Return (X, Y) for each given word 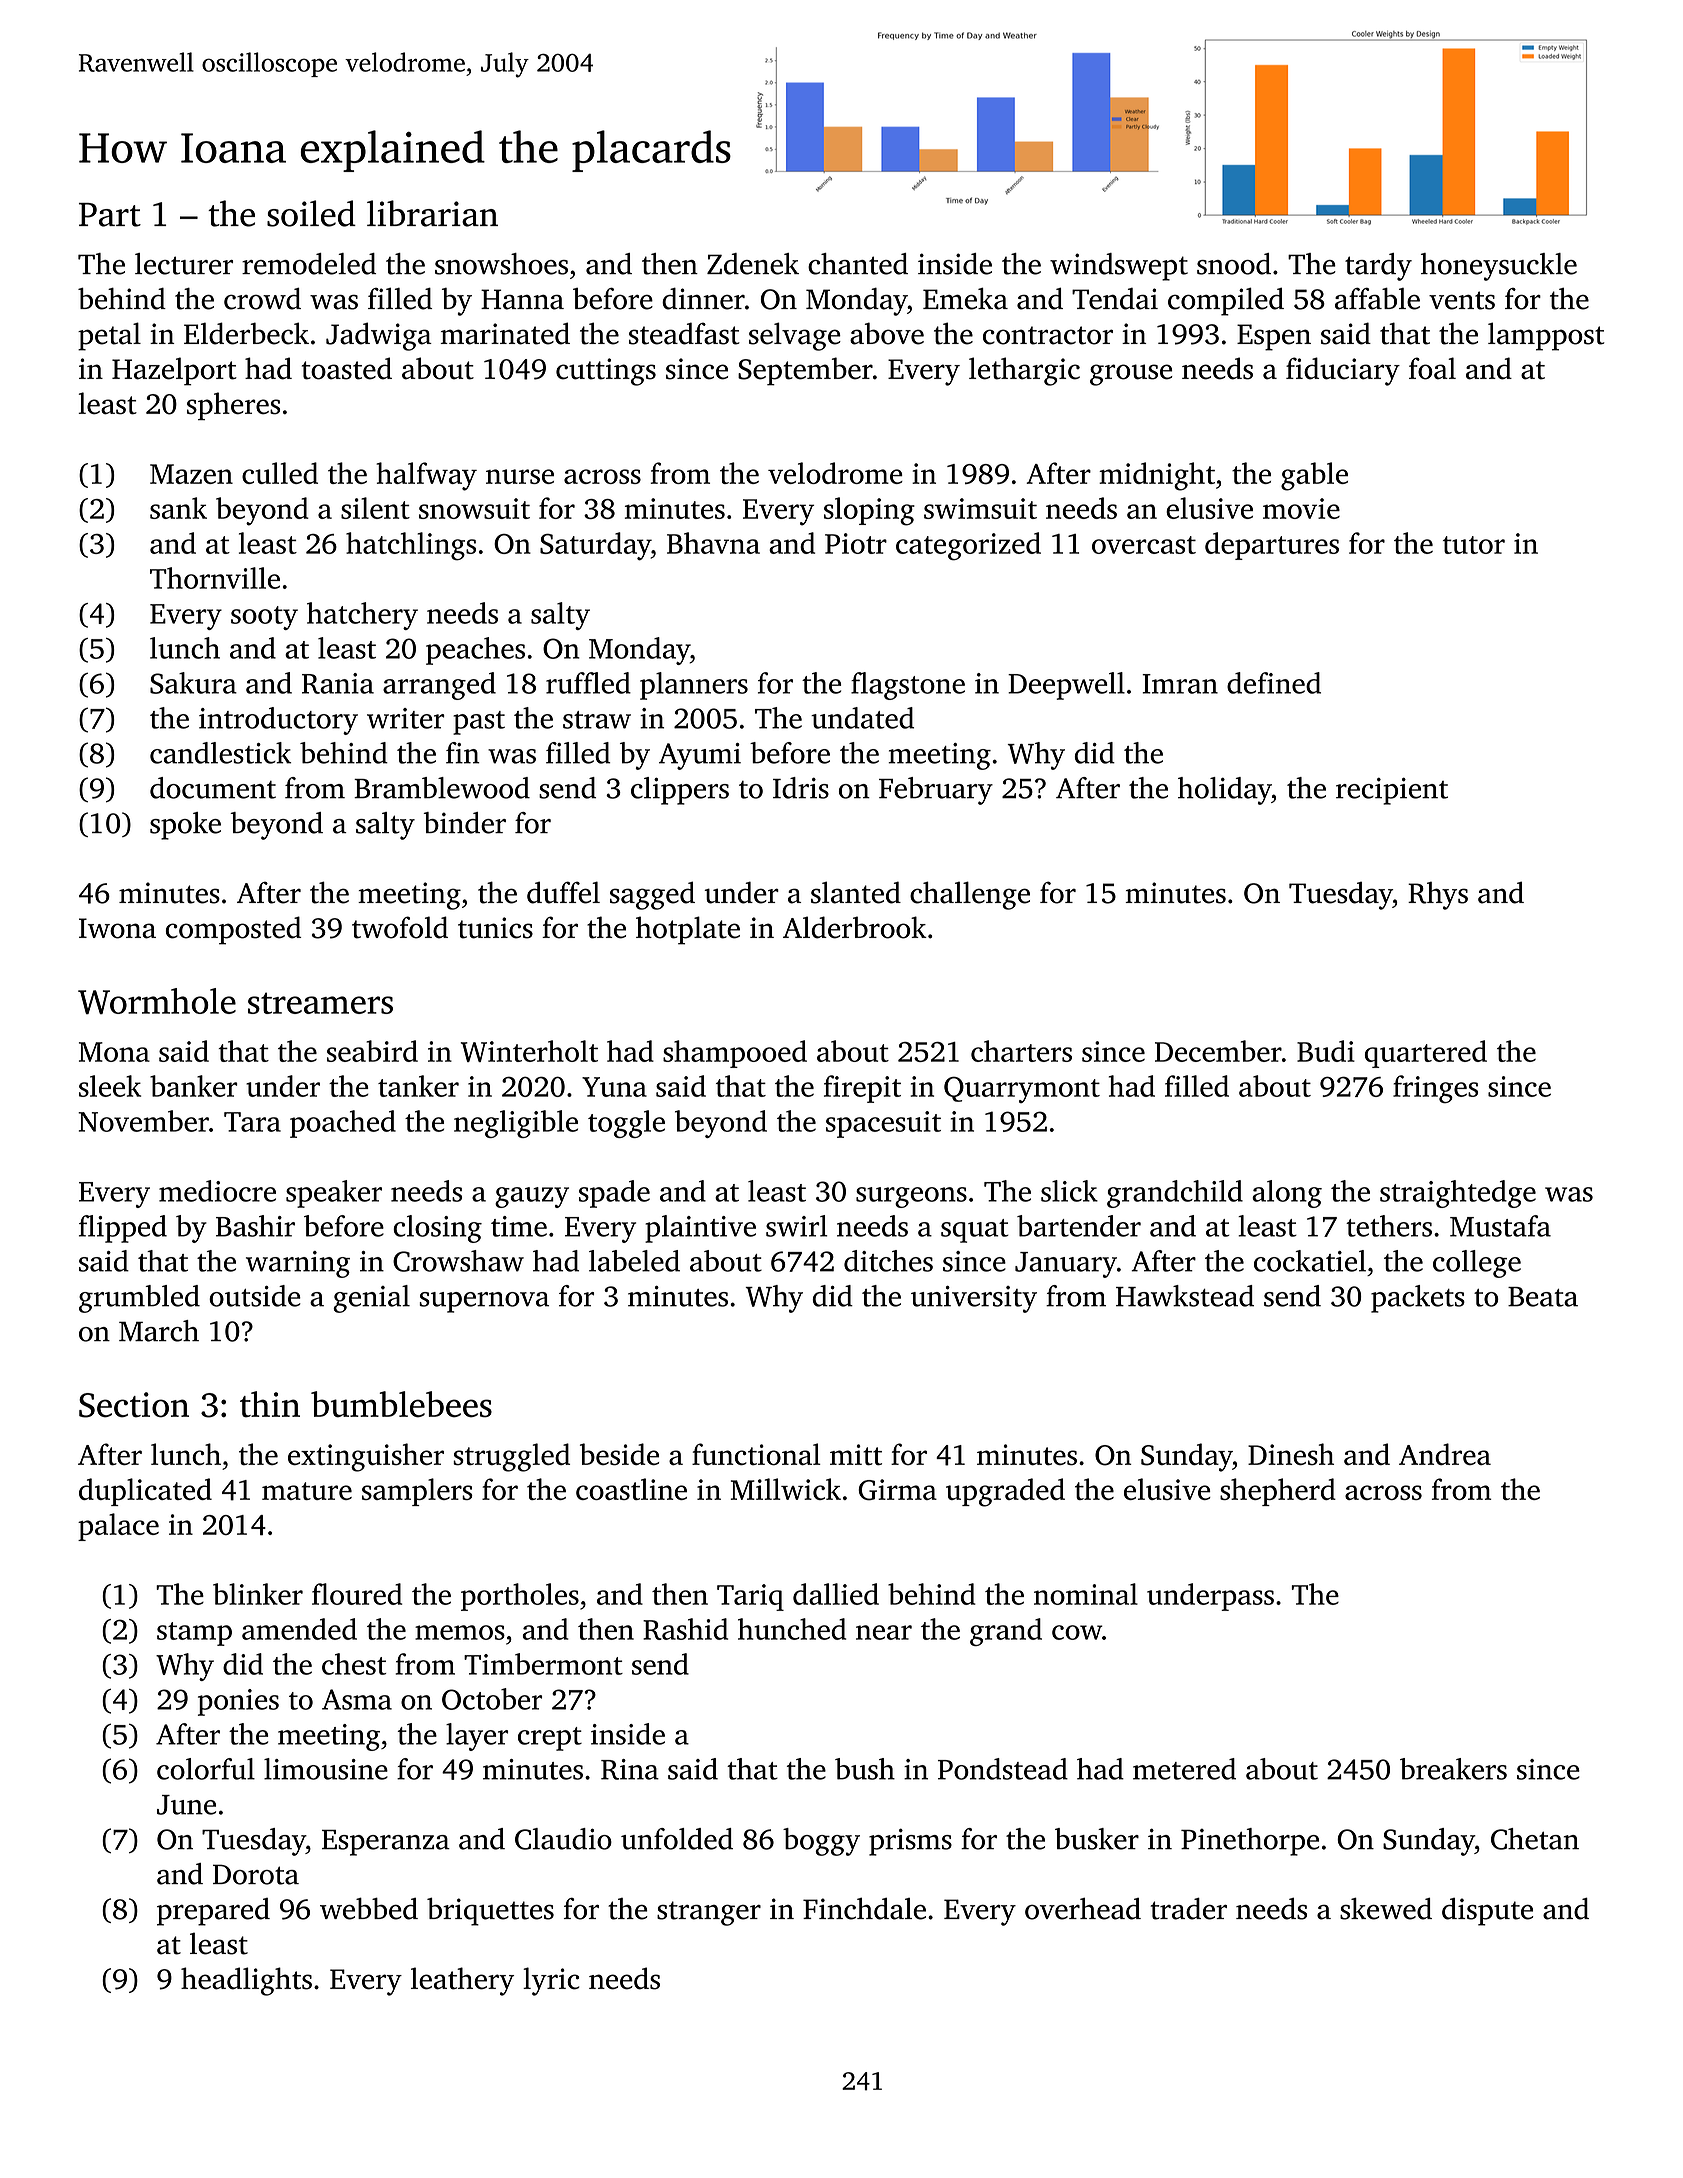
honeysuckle (1499, 267)
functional (756, 1454)
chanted (858, 264)
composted (233, 930)
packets (1418, 1299)
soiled (311, 213)
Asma (357, 1699)
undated (862, 718)
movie (1301, 508)
